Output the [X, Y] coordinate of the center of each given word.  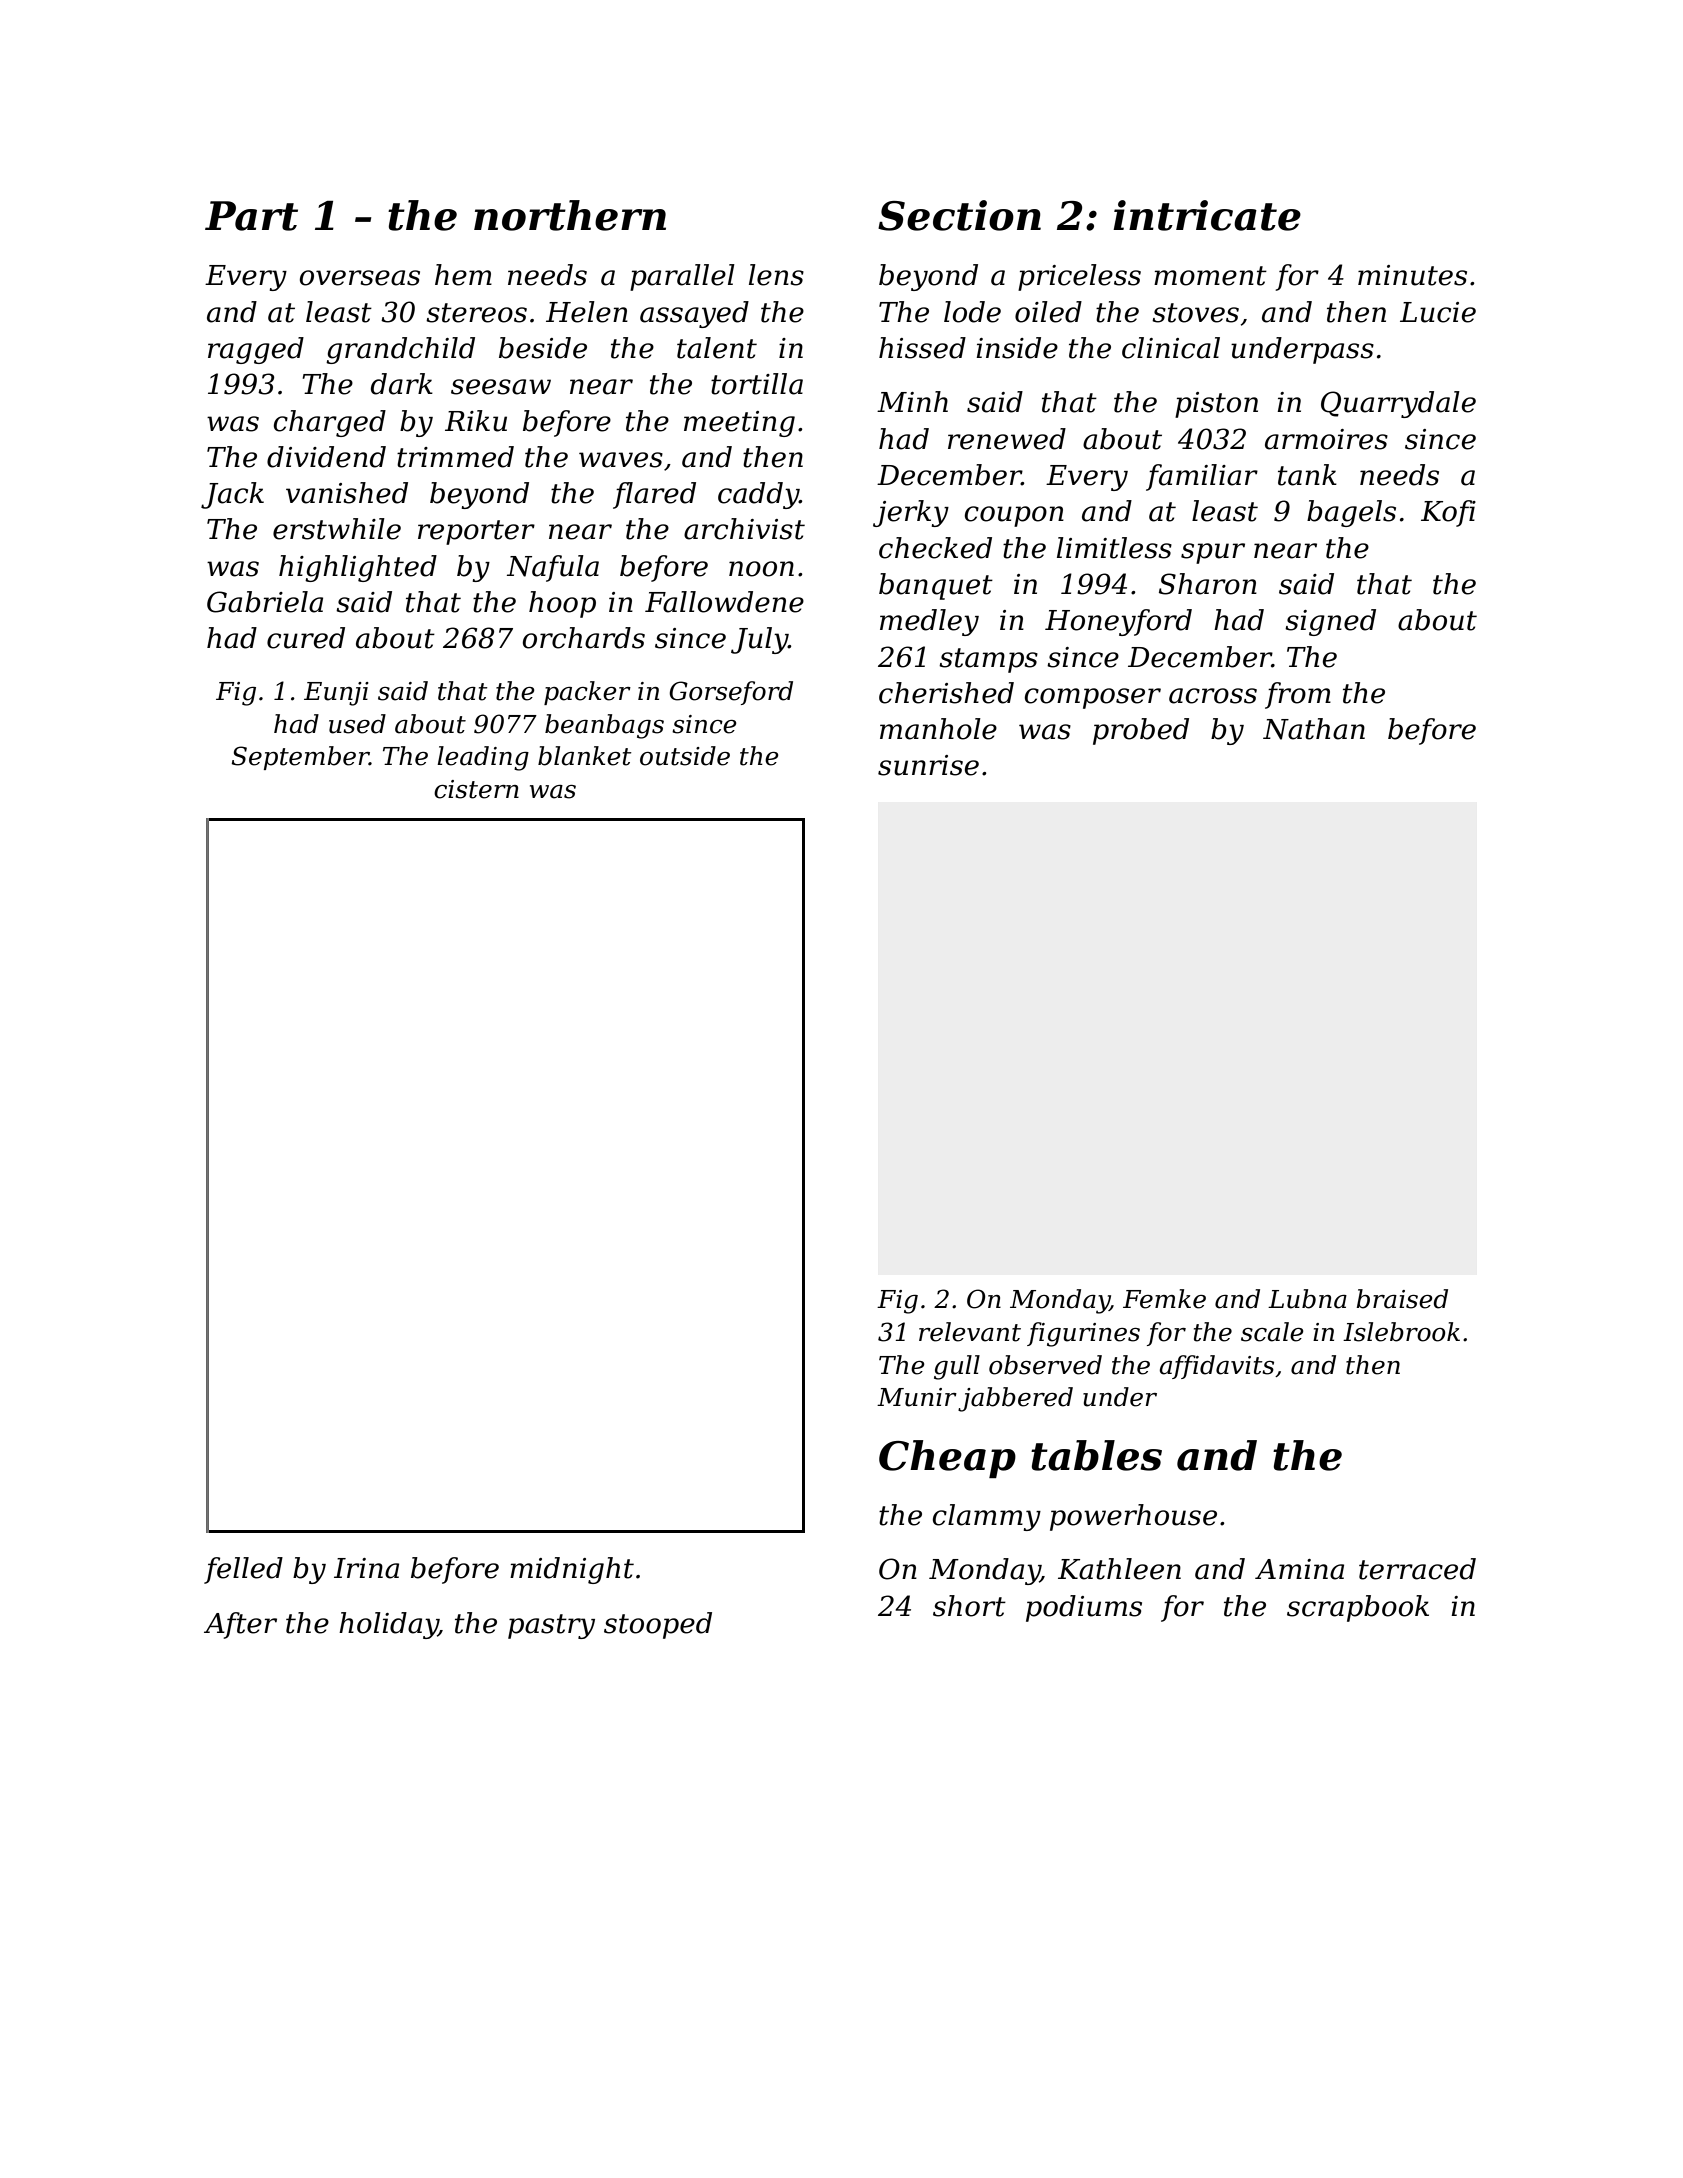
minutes [1412, 275]
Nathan [1314, 729]
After [240, 1625]
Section [959, 215]
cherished [946, 693]
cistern [476, 789]
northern [570, 215]
